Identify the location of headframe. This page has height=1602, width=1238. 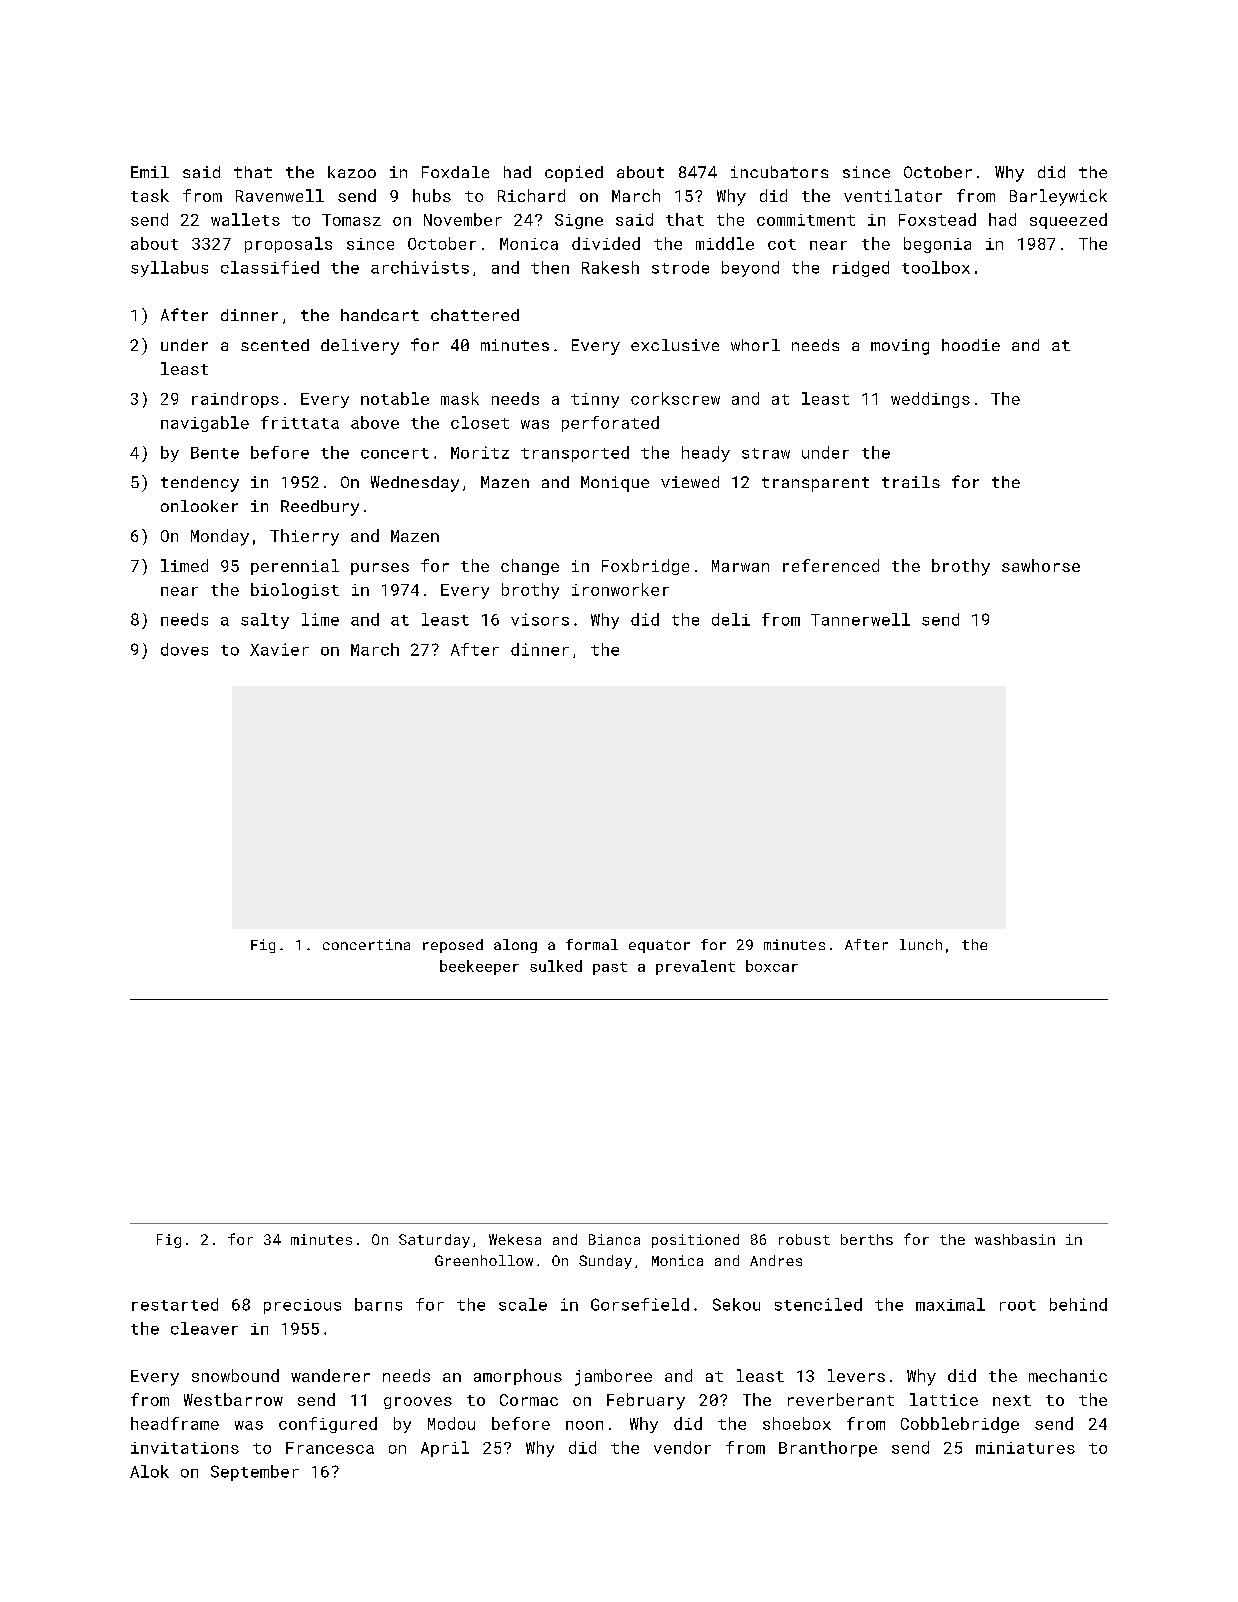
(175, 1423).
